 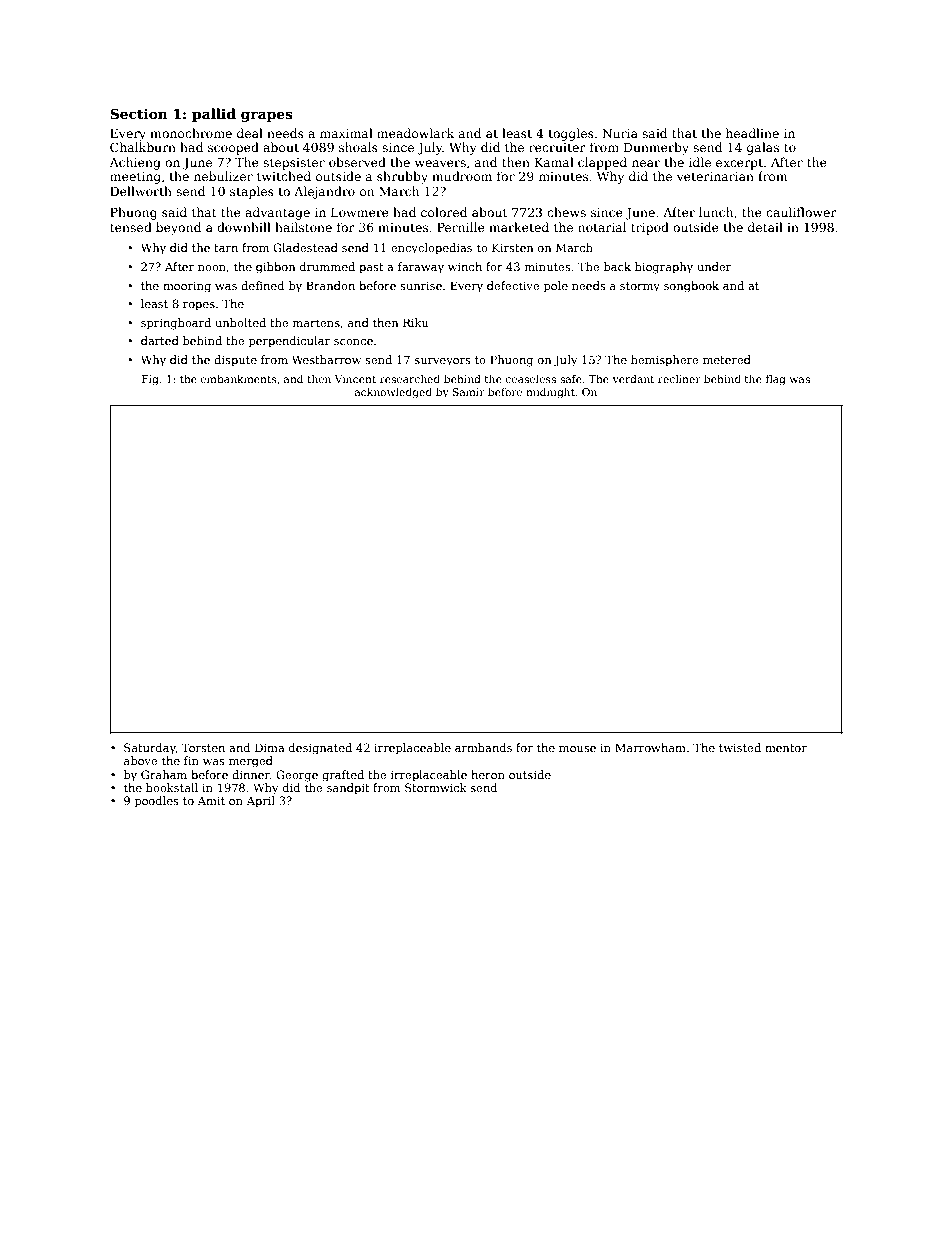 What do you see at coordinates (284, 176) in the screenshot?
I see `twitched` at bounding box center [284, 176].
